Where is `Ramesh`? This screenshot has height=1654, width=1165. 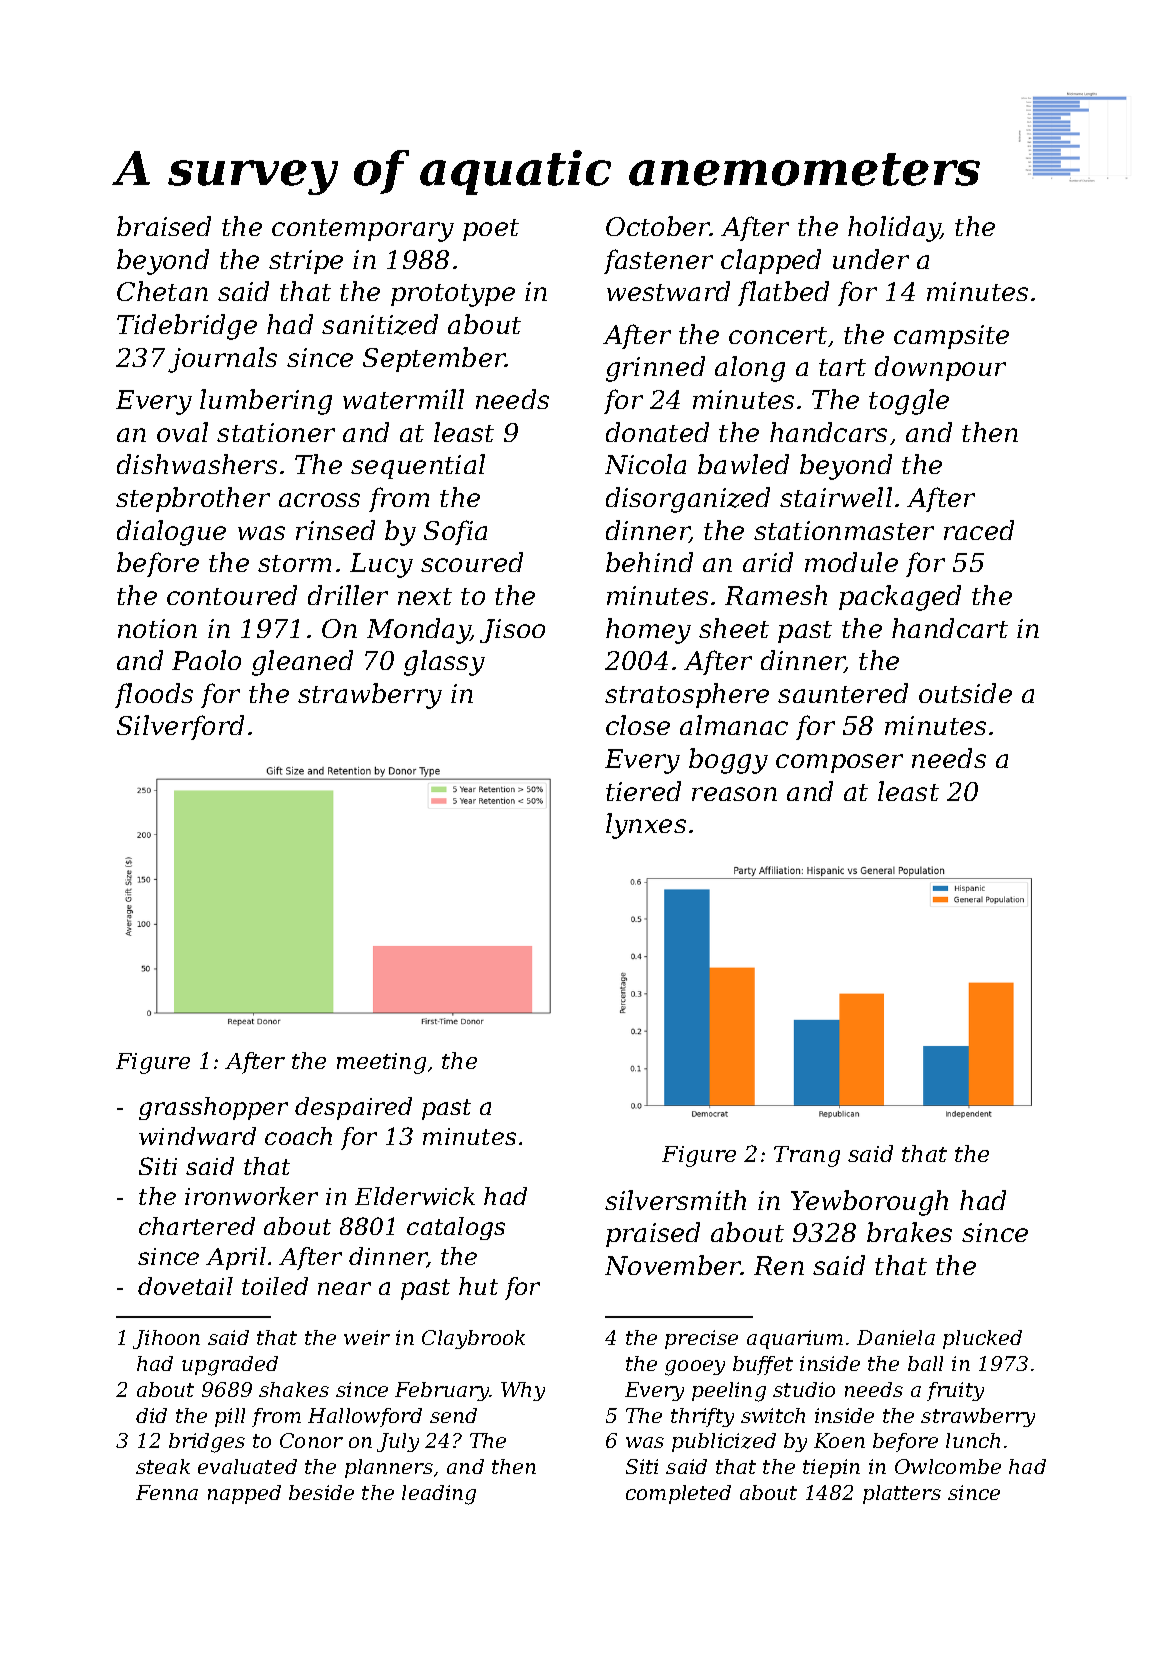
Ramesh is located at coordinates (776, 595).
